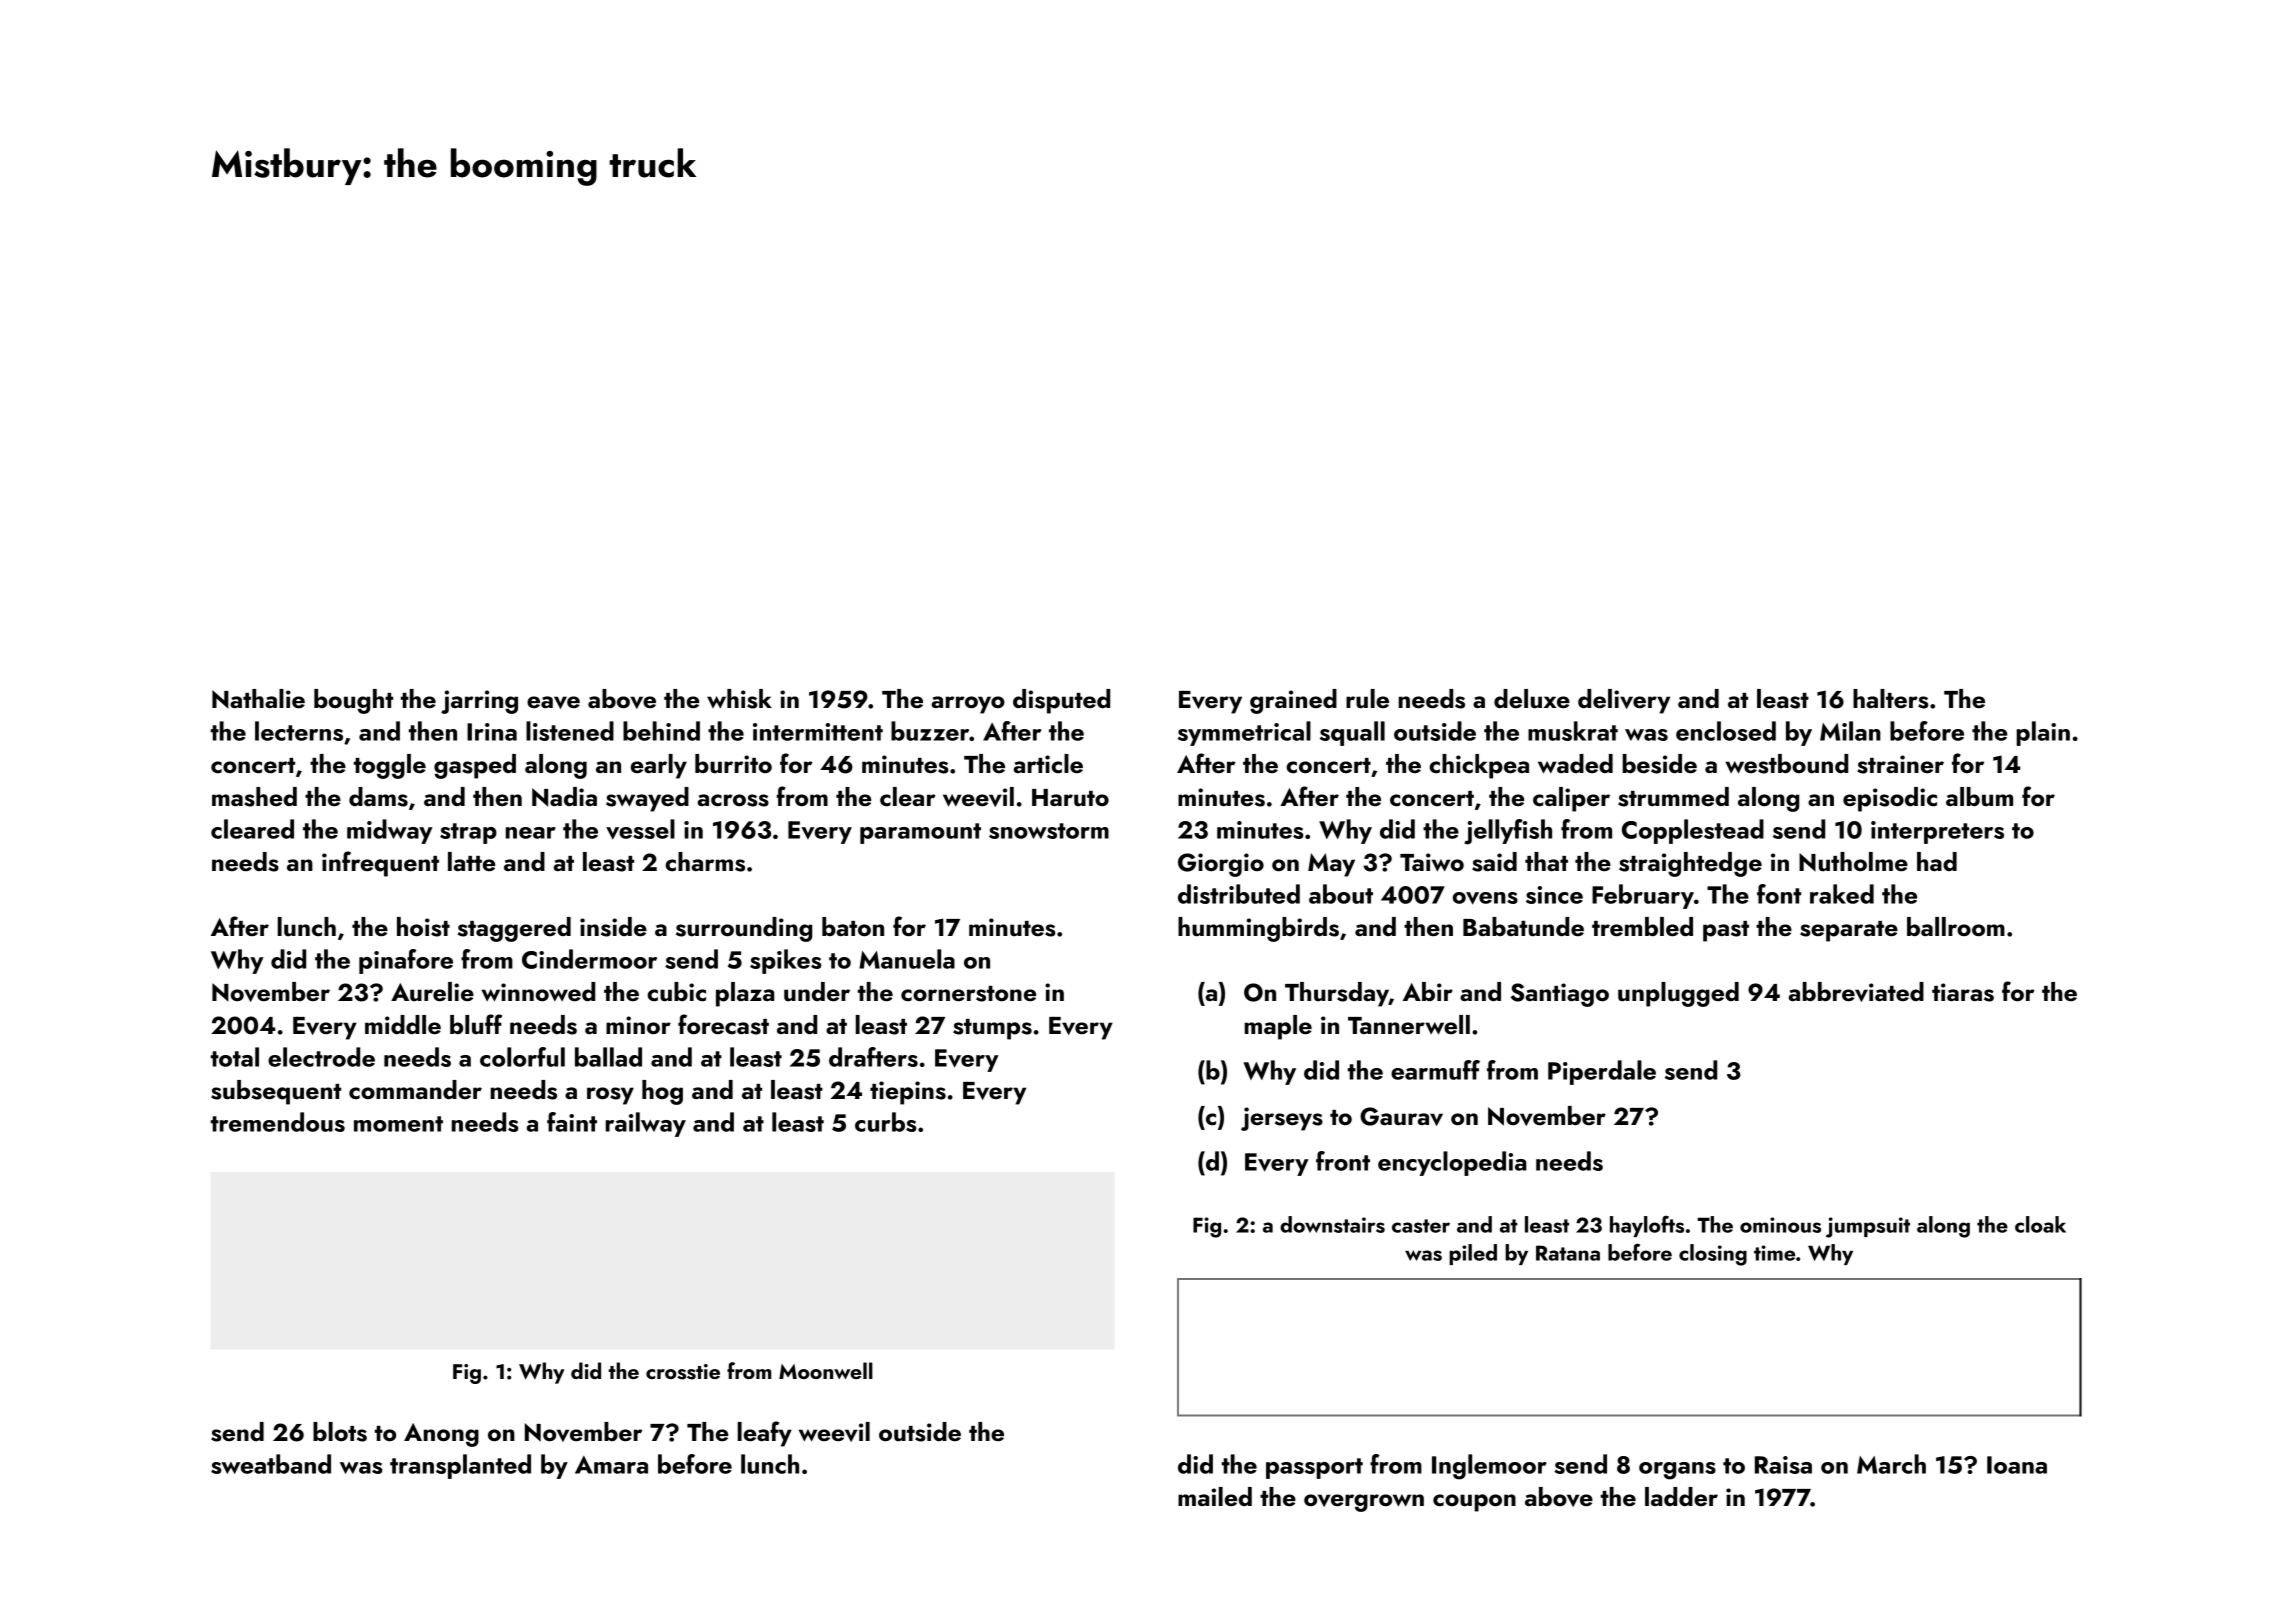 The height and width of the screenshot is (1620, 2292). Describe the element at coordinates (1221, 865) in the screenshot. I see `Giorgio` at that location.
